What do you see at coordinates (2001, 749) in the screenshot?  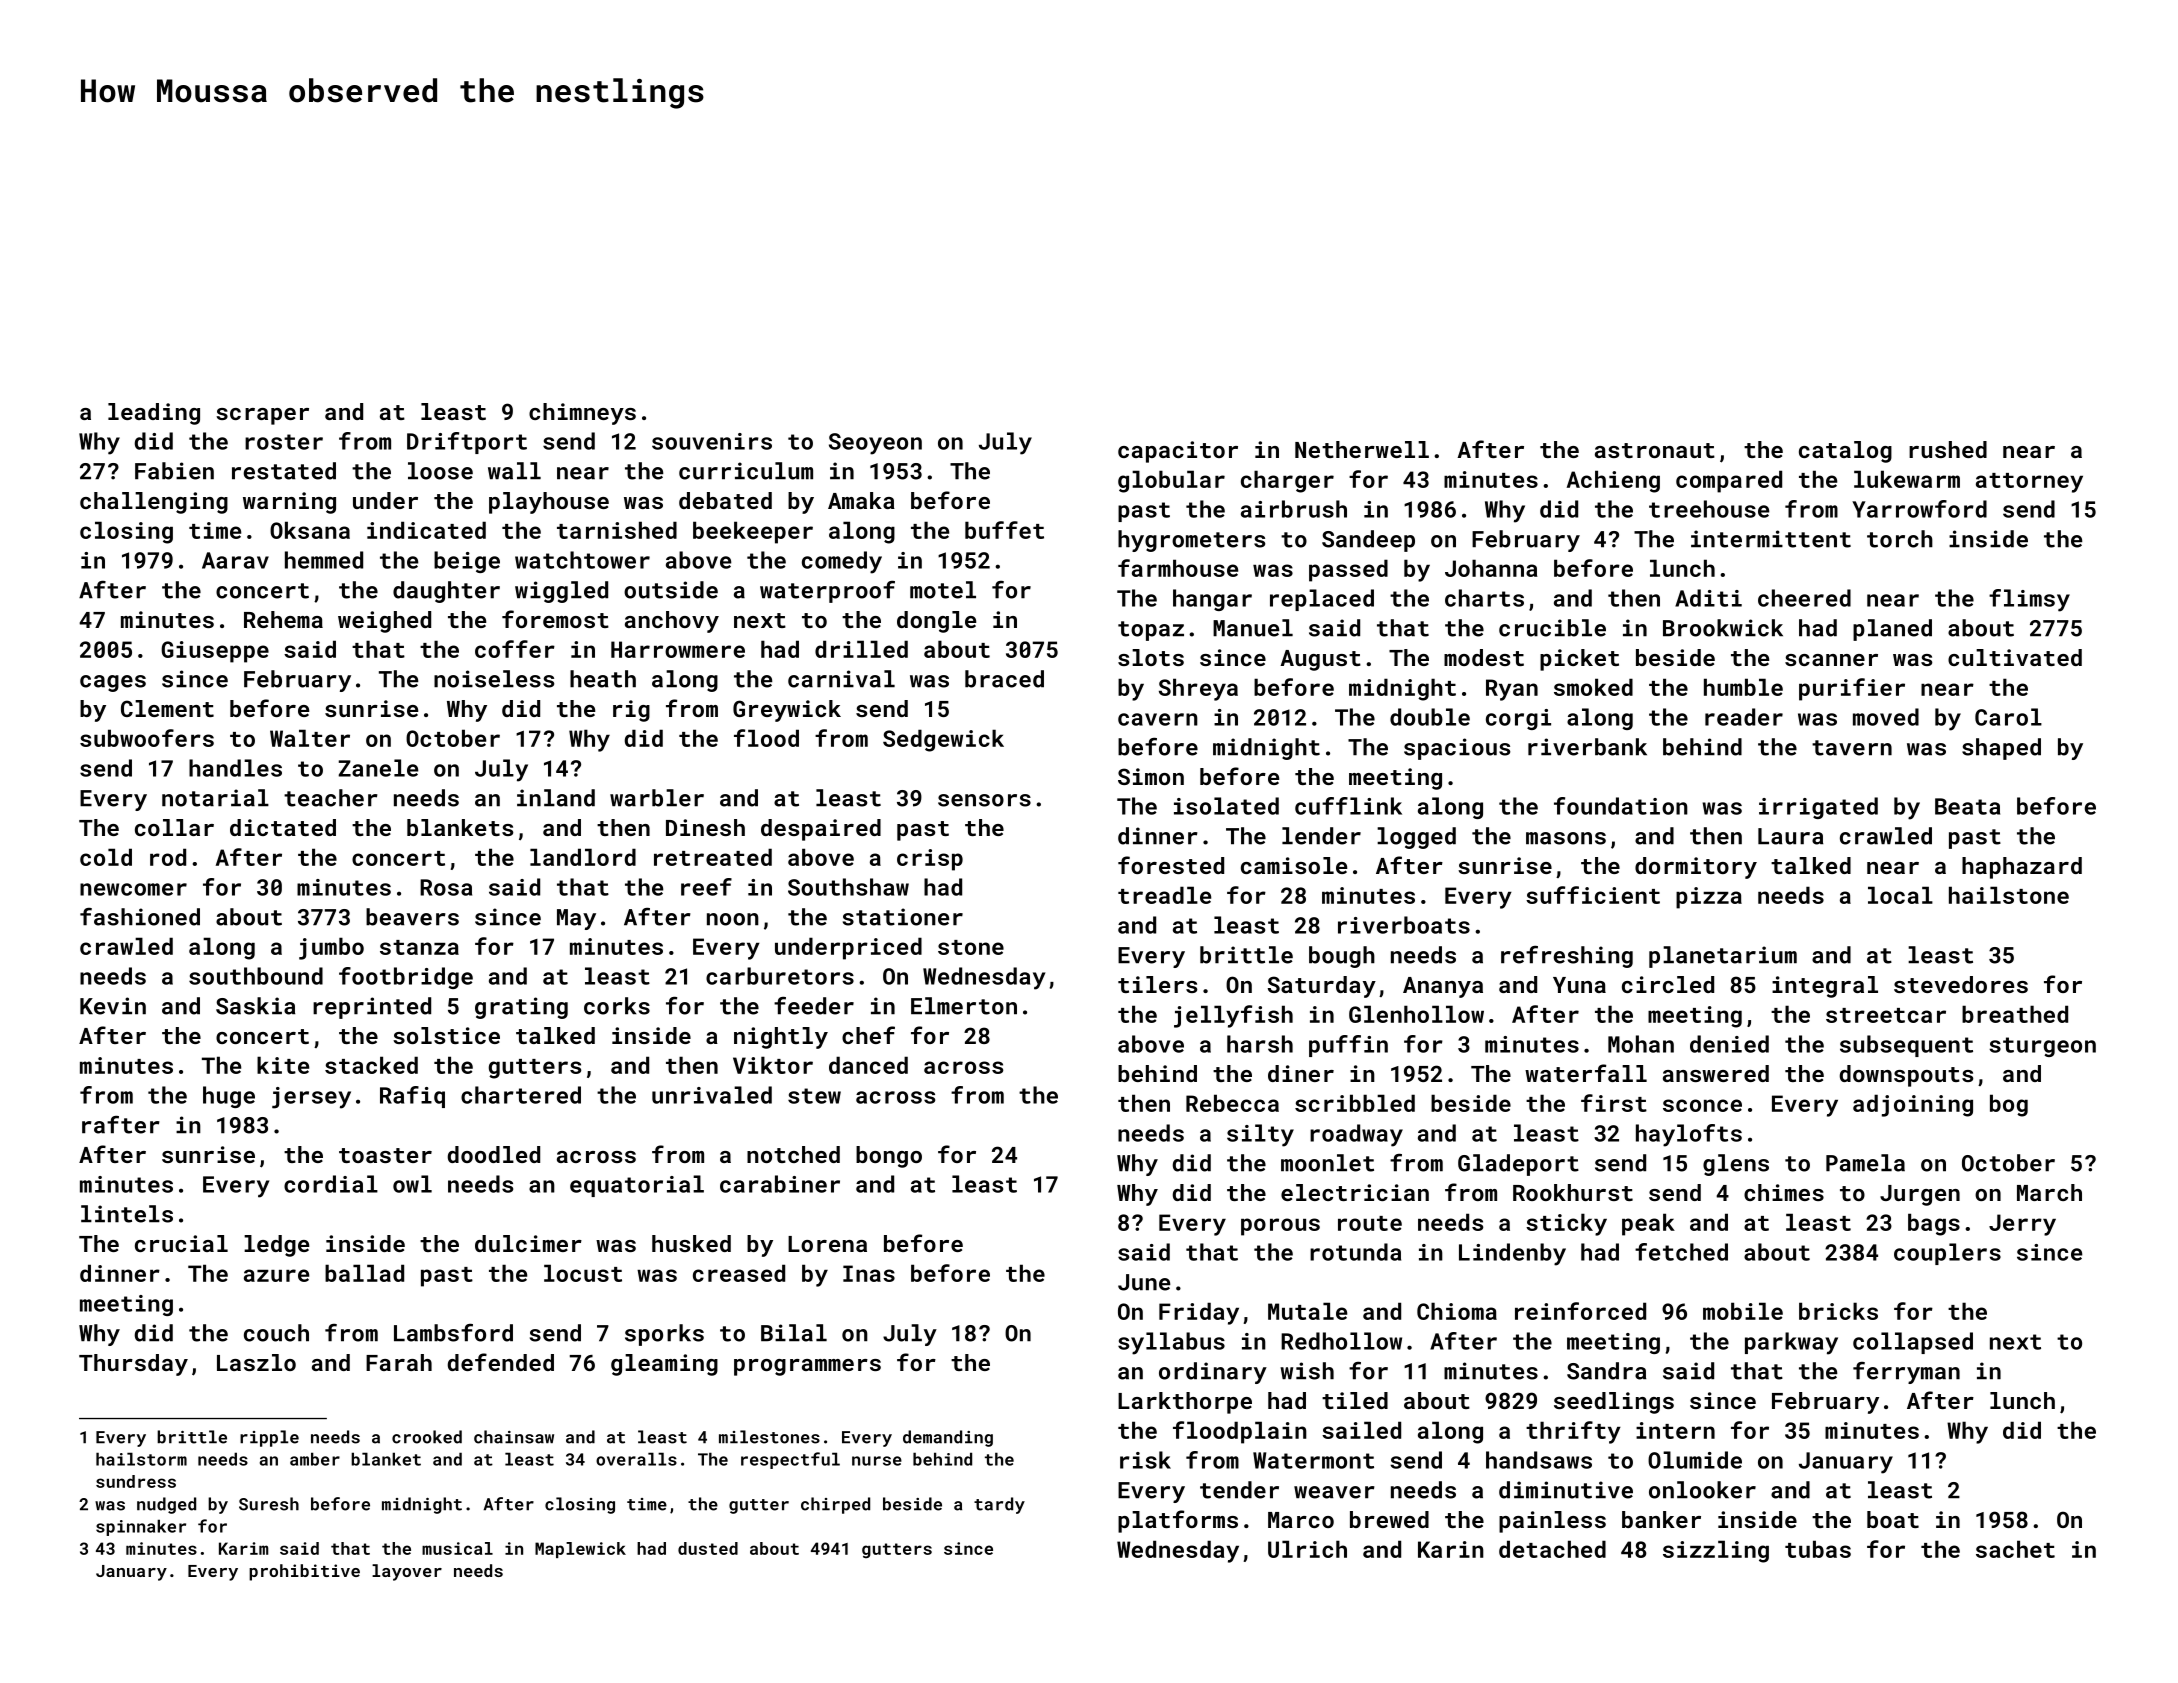 I see `shaped` at bounding box center [2001, 749].
